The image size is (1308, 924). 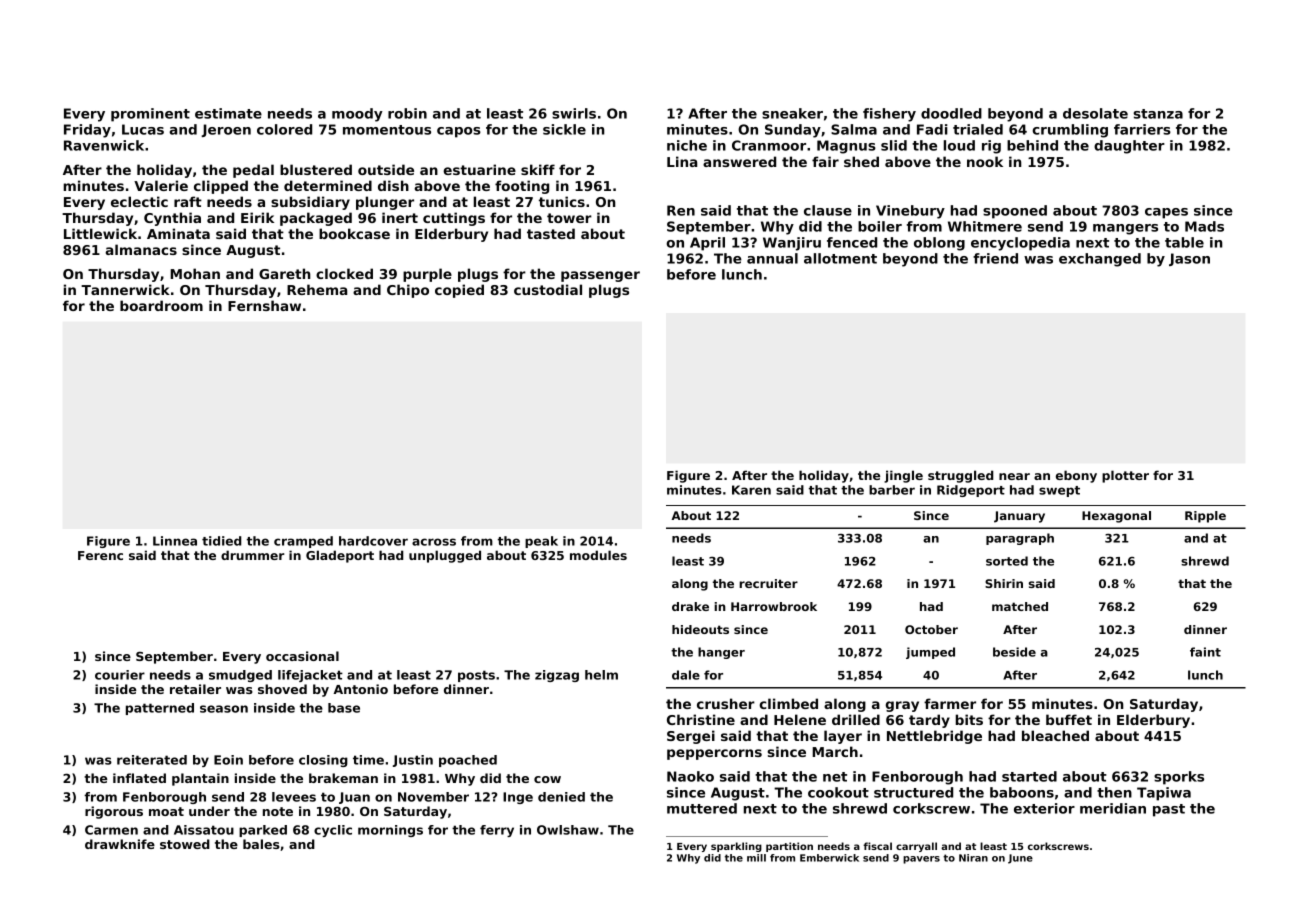 I want to click on cramped, so click(x=303, y=542).
